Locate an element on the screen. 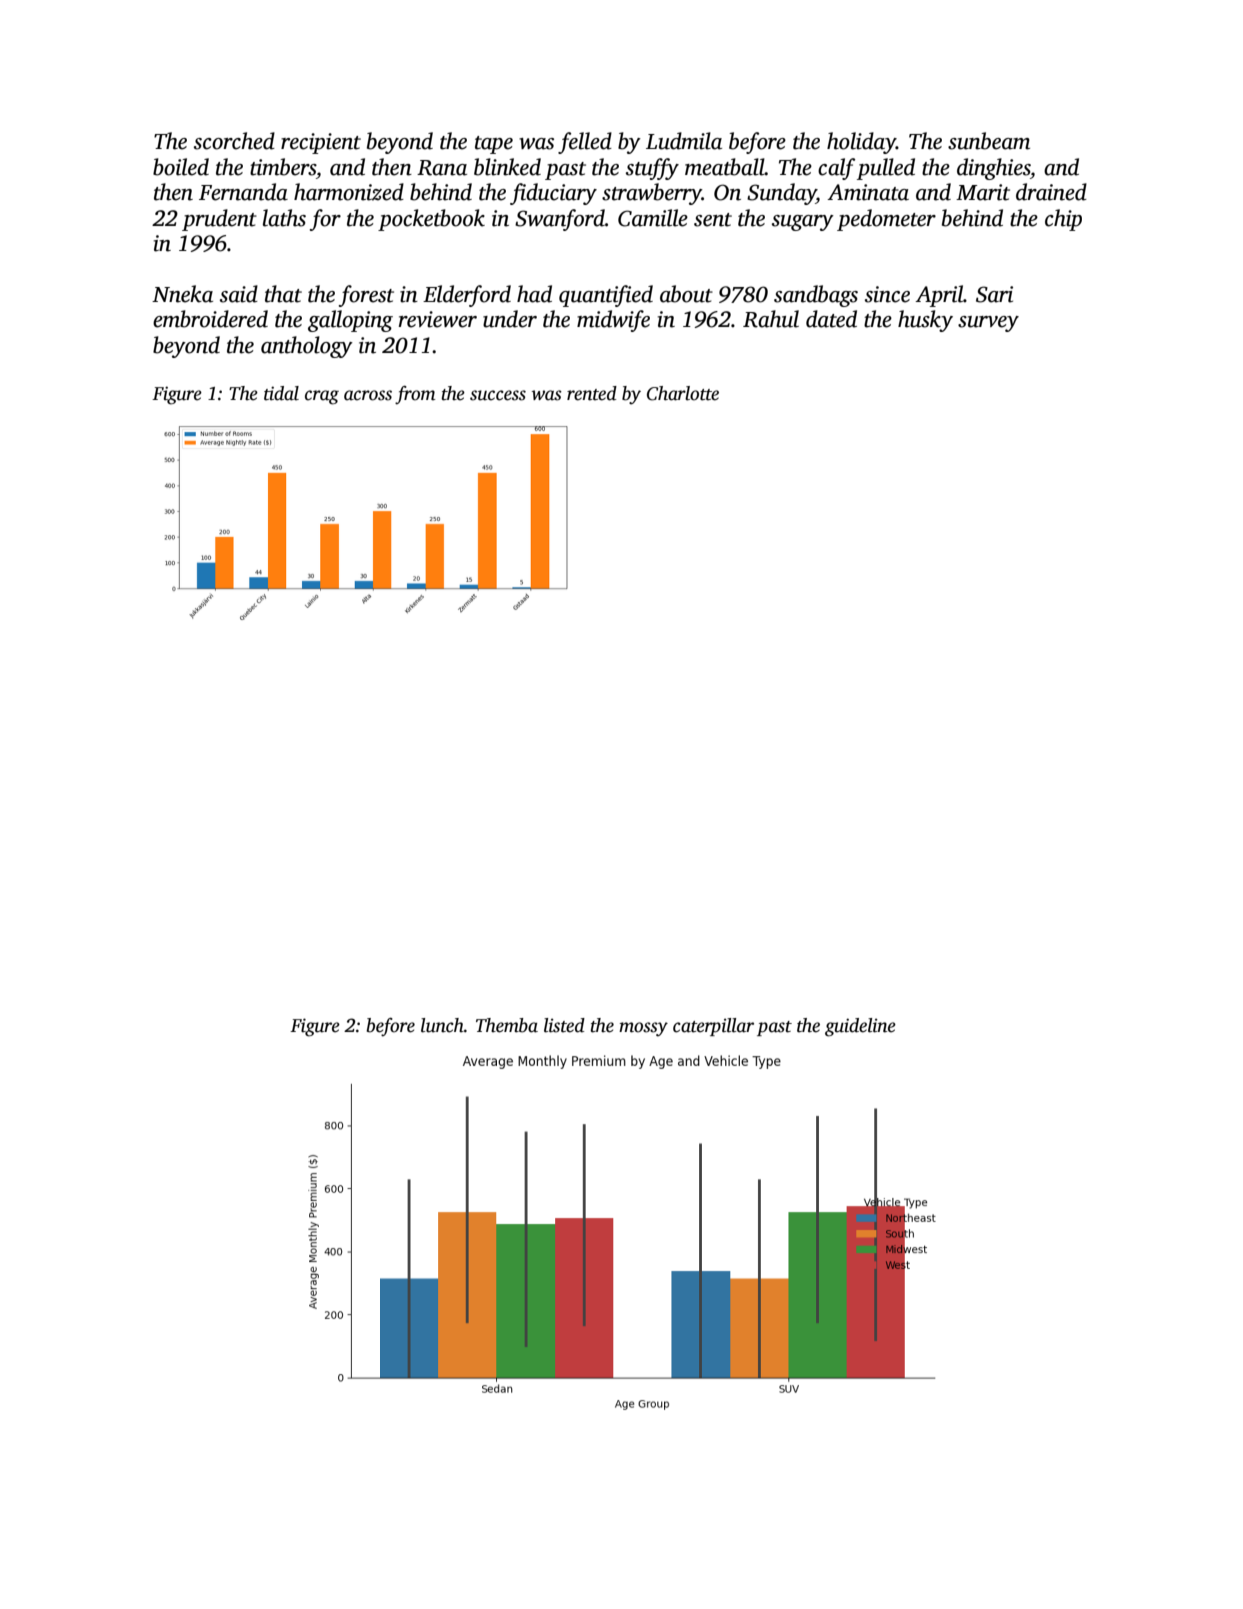 This screenshot has width=1243, height=1609. tidal is located at coordinates (281, 393).
